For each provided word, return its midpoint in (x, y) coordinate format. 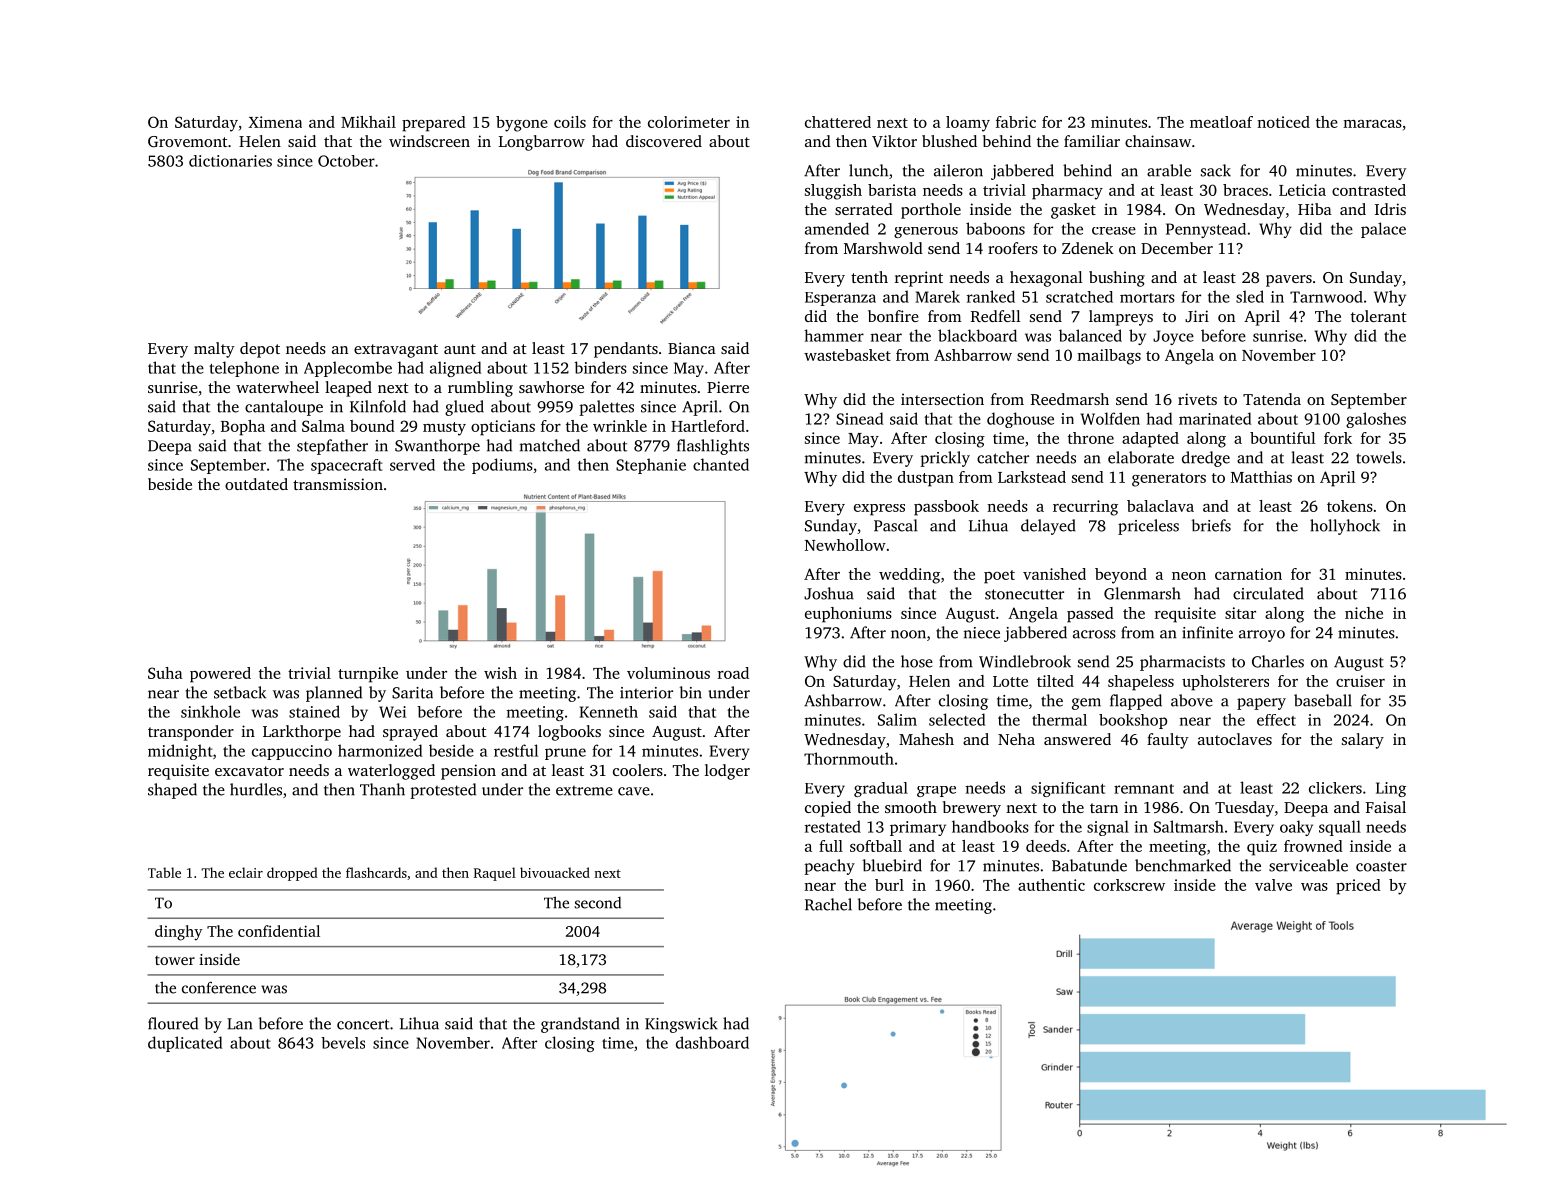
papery (1261, 704)
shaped (172, 791)
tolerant (1379, 316)
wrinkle (620, 426)
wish (500, 673)
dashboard (712, 1042)
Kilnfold (378, 406)
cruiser (1360, 681)
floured (173, 1023)
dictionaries (230, 161)
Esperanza (840, 299)
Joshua (829, 593)
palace (1383, 230)
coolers (638, 770)
